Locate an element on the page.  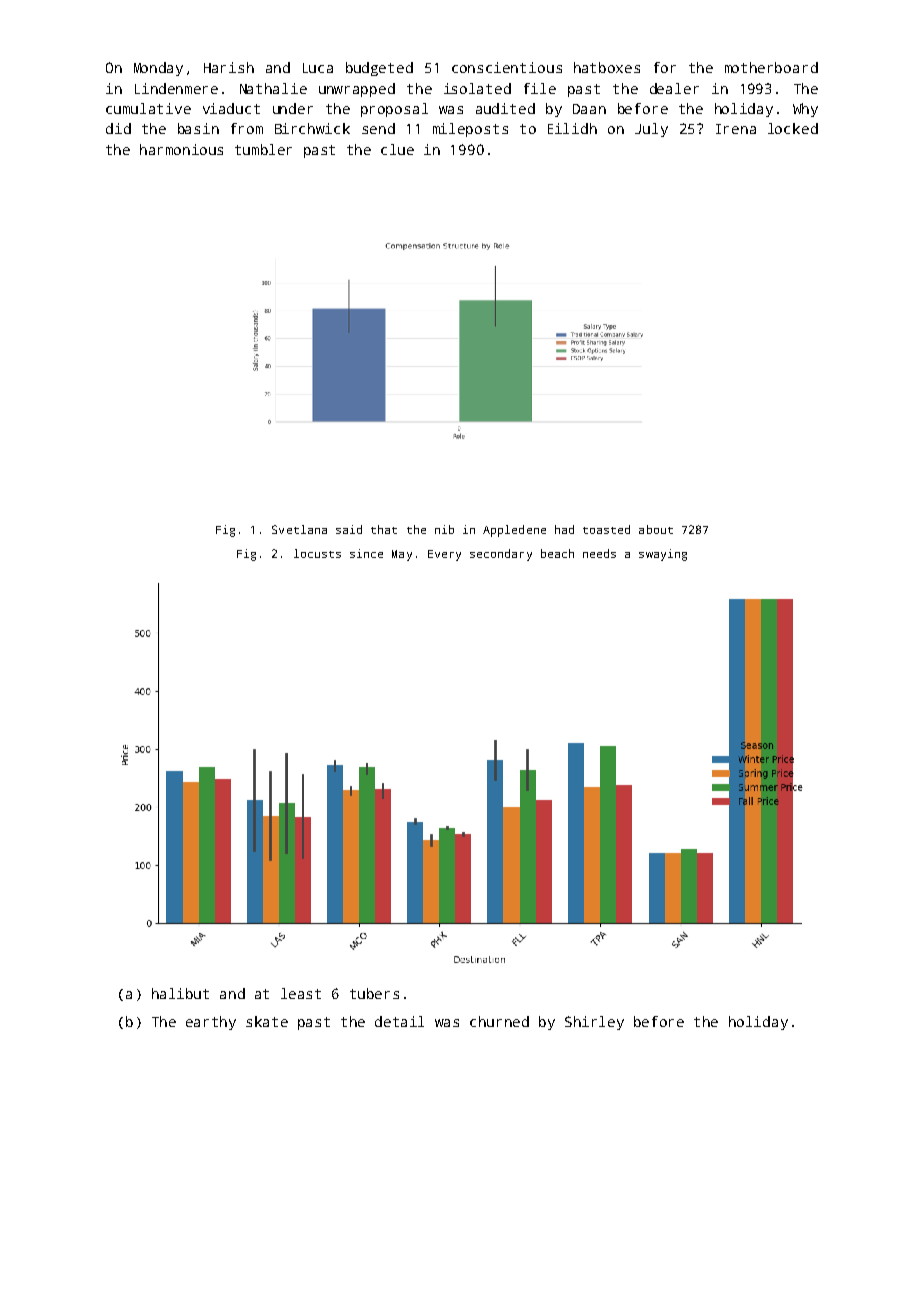
clue is located at coordinates (397, 149).
